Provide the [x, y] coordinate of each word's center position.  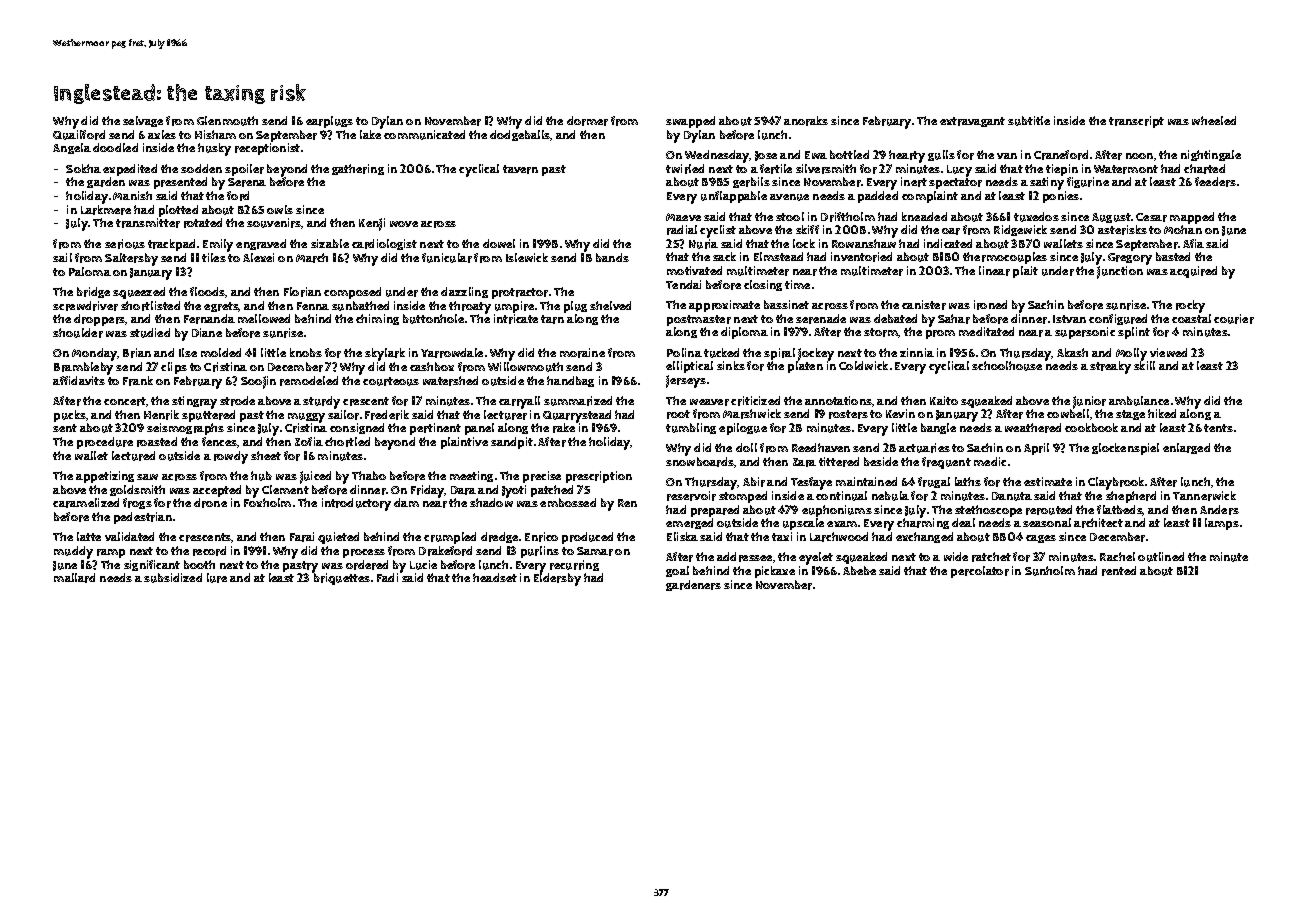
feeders [1215, 182]
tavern [520, 169]
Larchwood [839, 537]
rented [1119, 571]
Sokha [83, 168]
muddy [73, 552]
